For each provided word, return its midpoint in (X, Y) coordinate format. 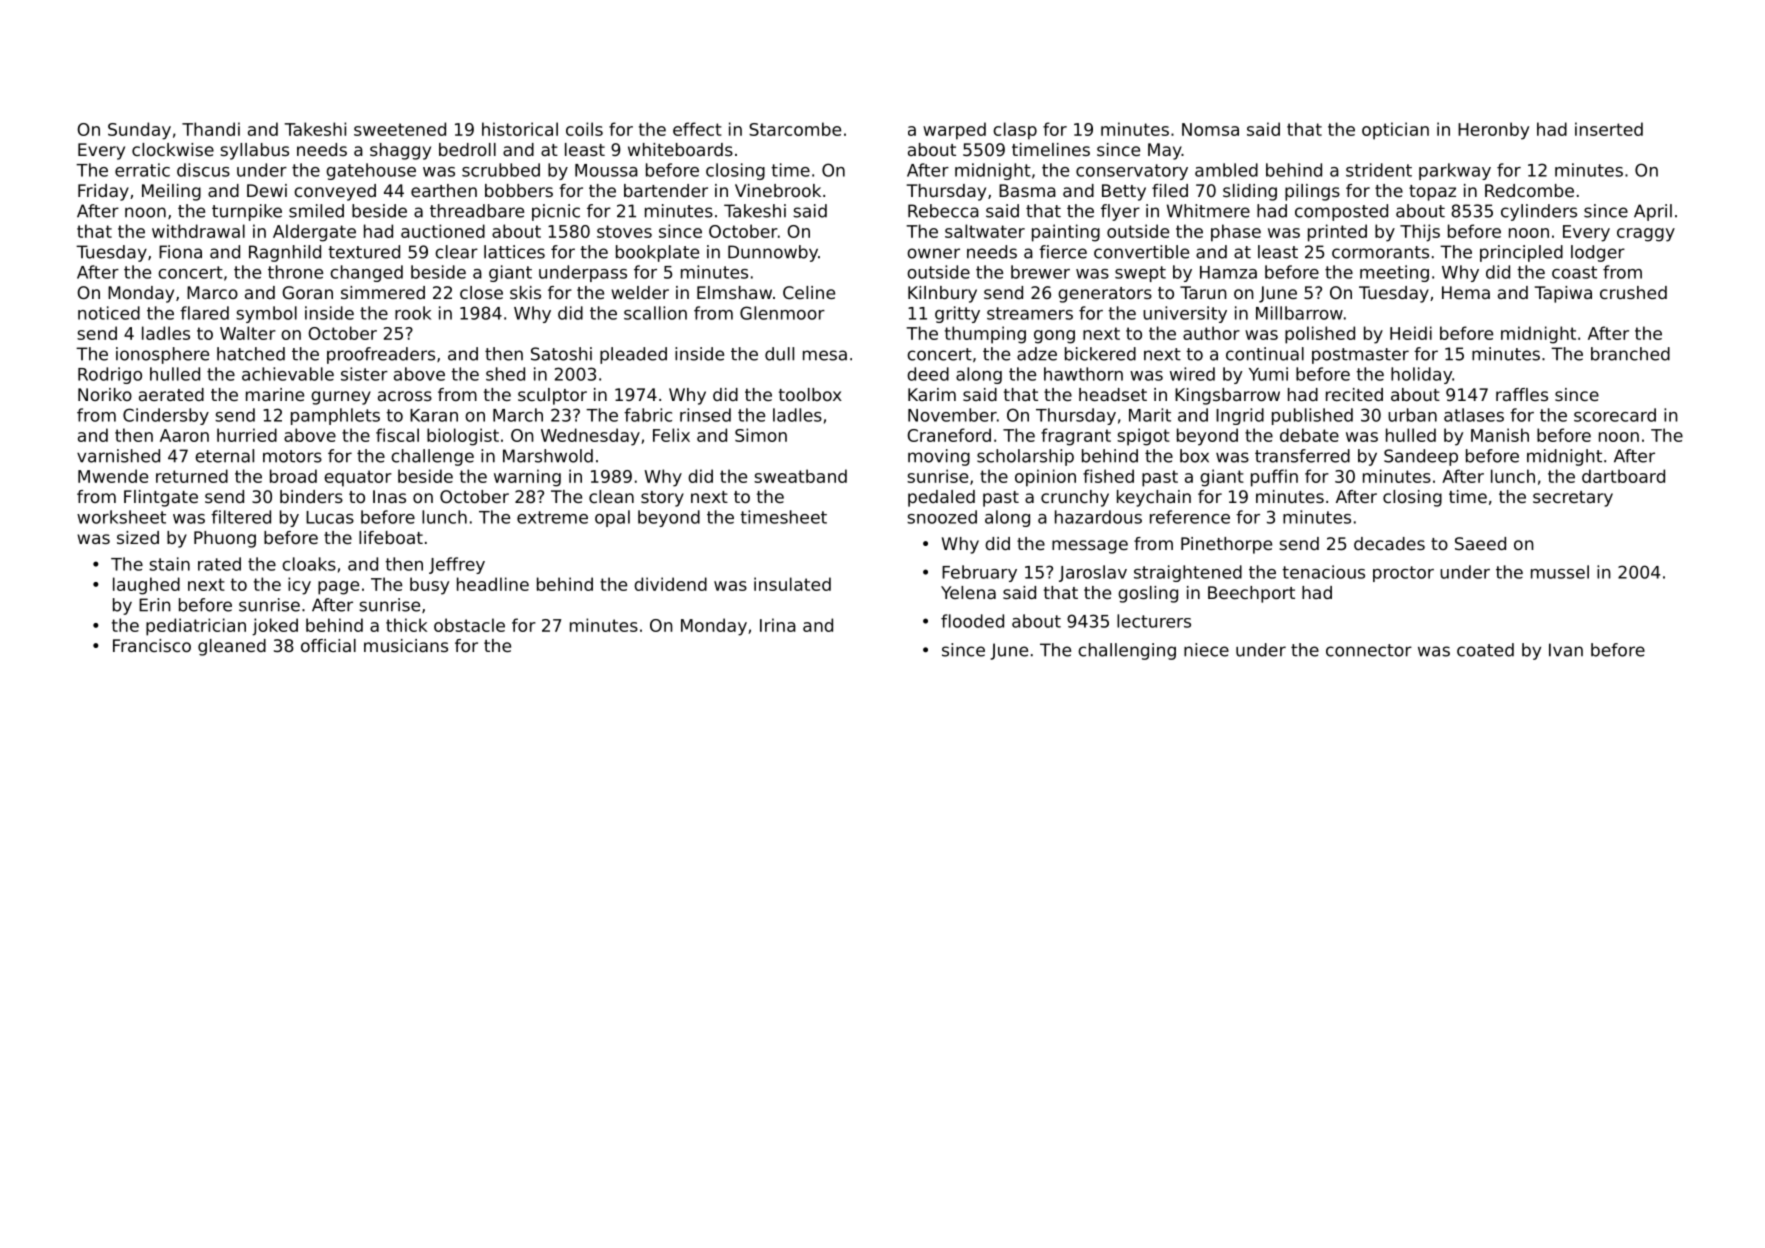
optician (1395, 131)
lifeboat (391, 537)
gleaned (232, 647)
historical (520, 129)
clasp (1015, 131)
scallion (655, 313)
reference (1190, 517)
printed (1337, 233)
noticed (109, 313)
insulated (792, 584)
